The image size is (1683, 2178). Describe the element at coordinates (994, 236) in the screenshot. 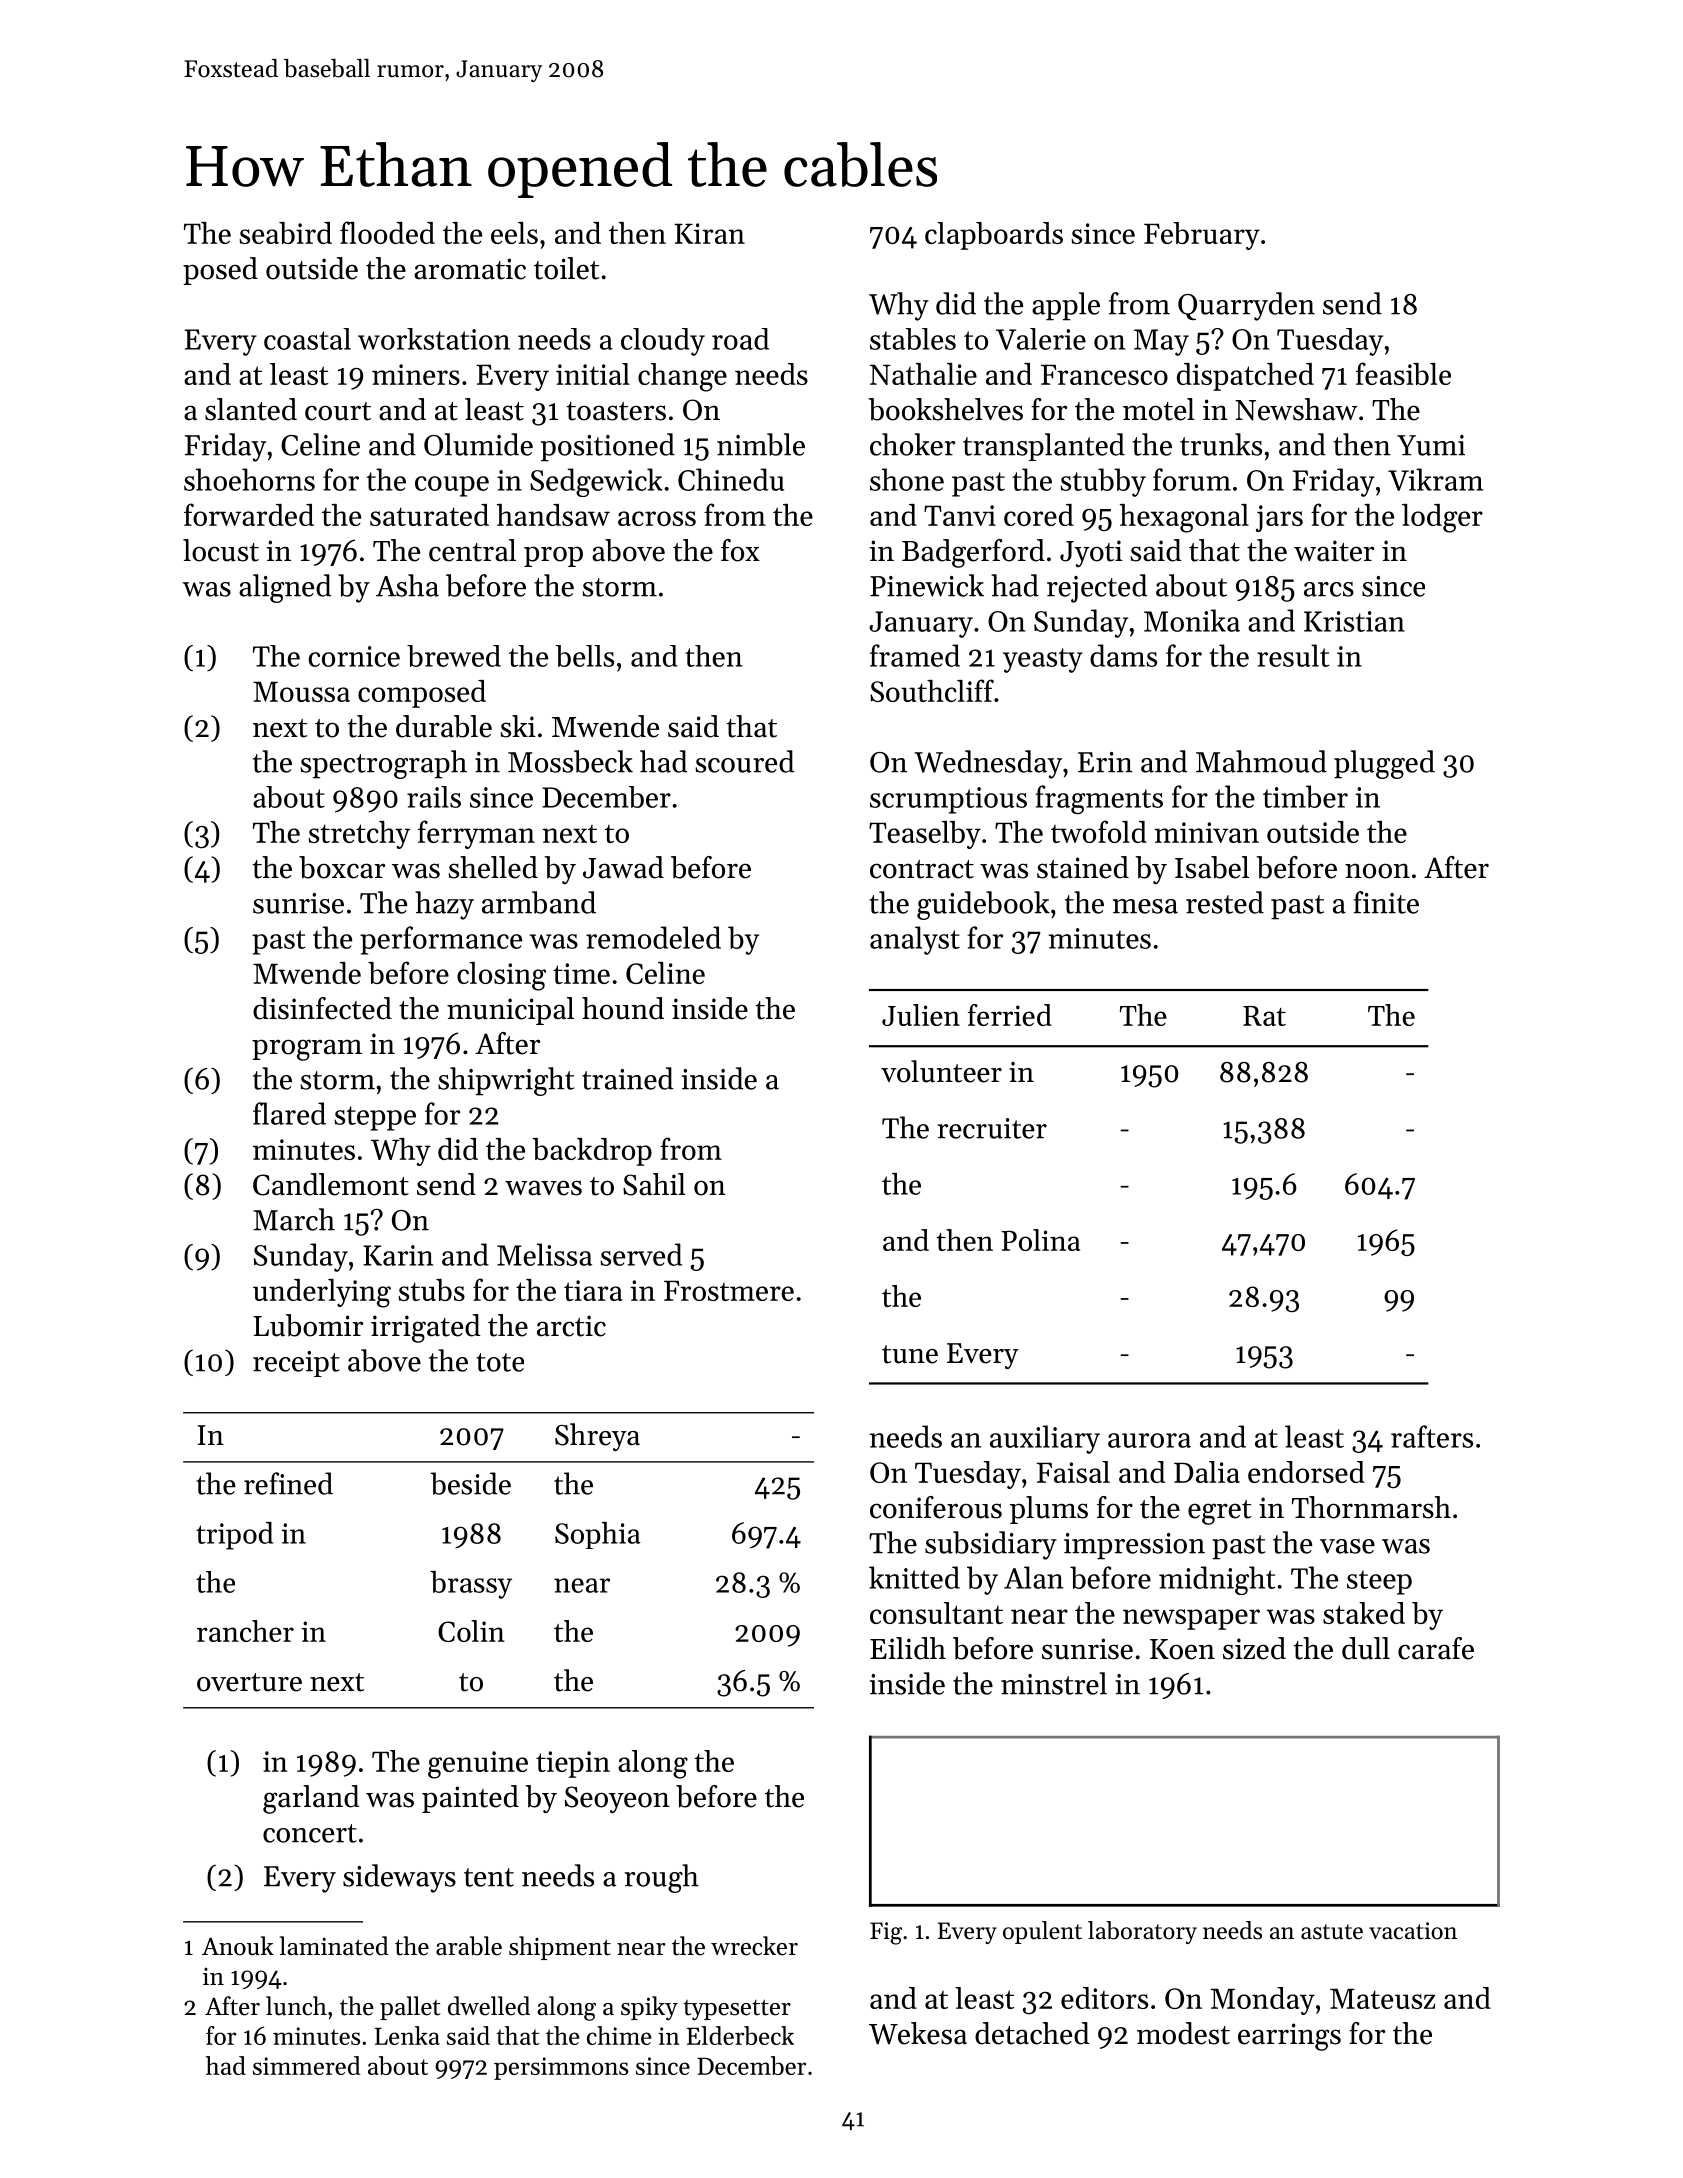

I see `clapboards` at that location.
